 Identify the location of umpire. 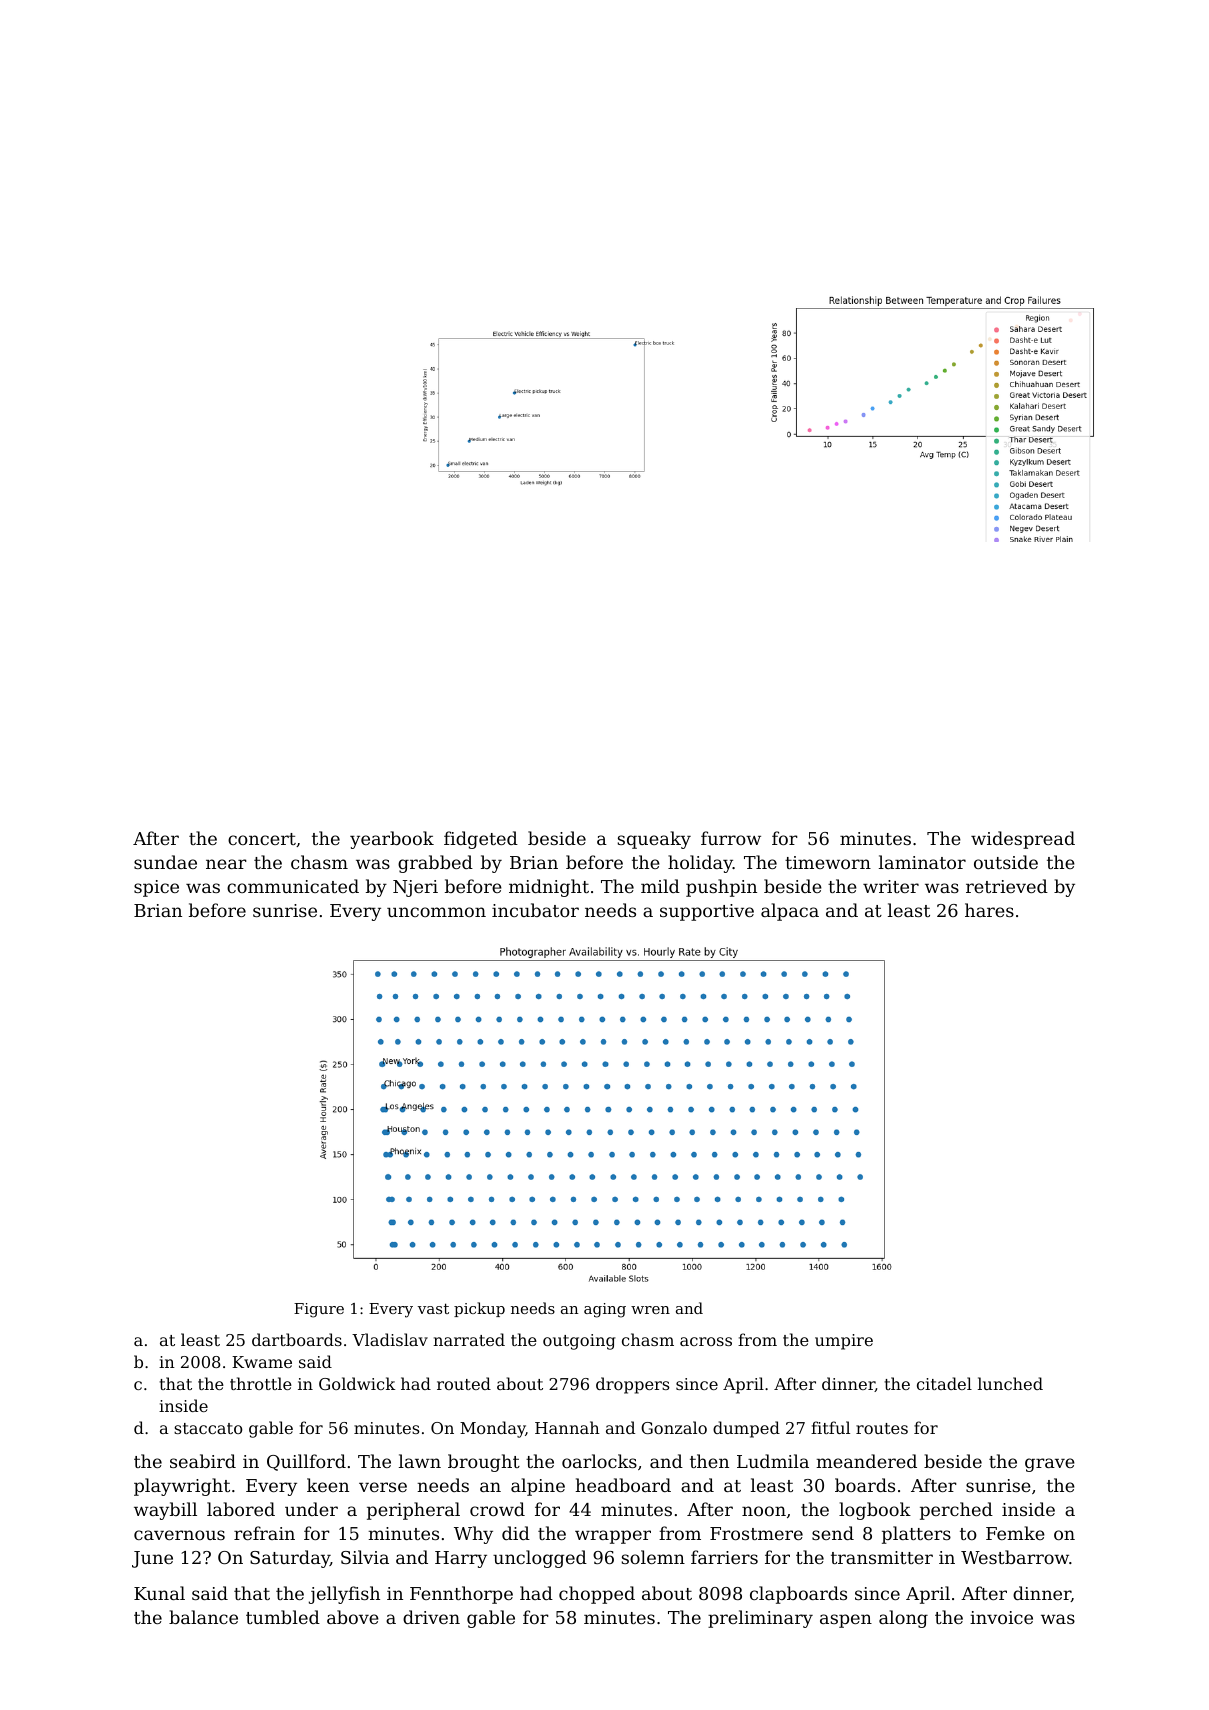
(844, 1342).
